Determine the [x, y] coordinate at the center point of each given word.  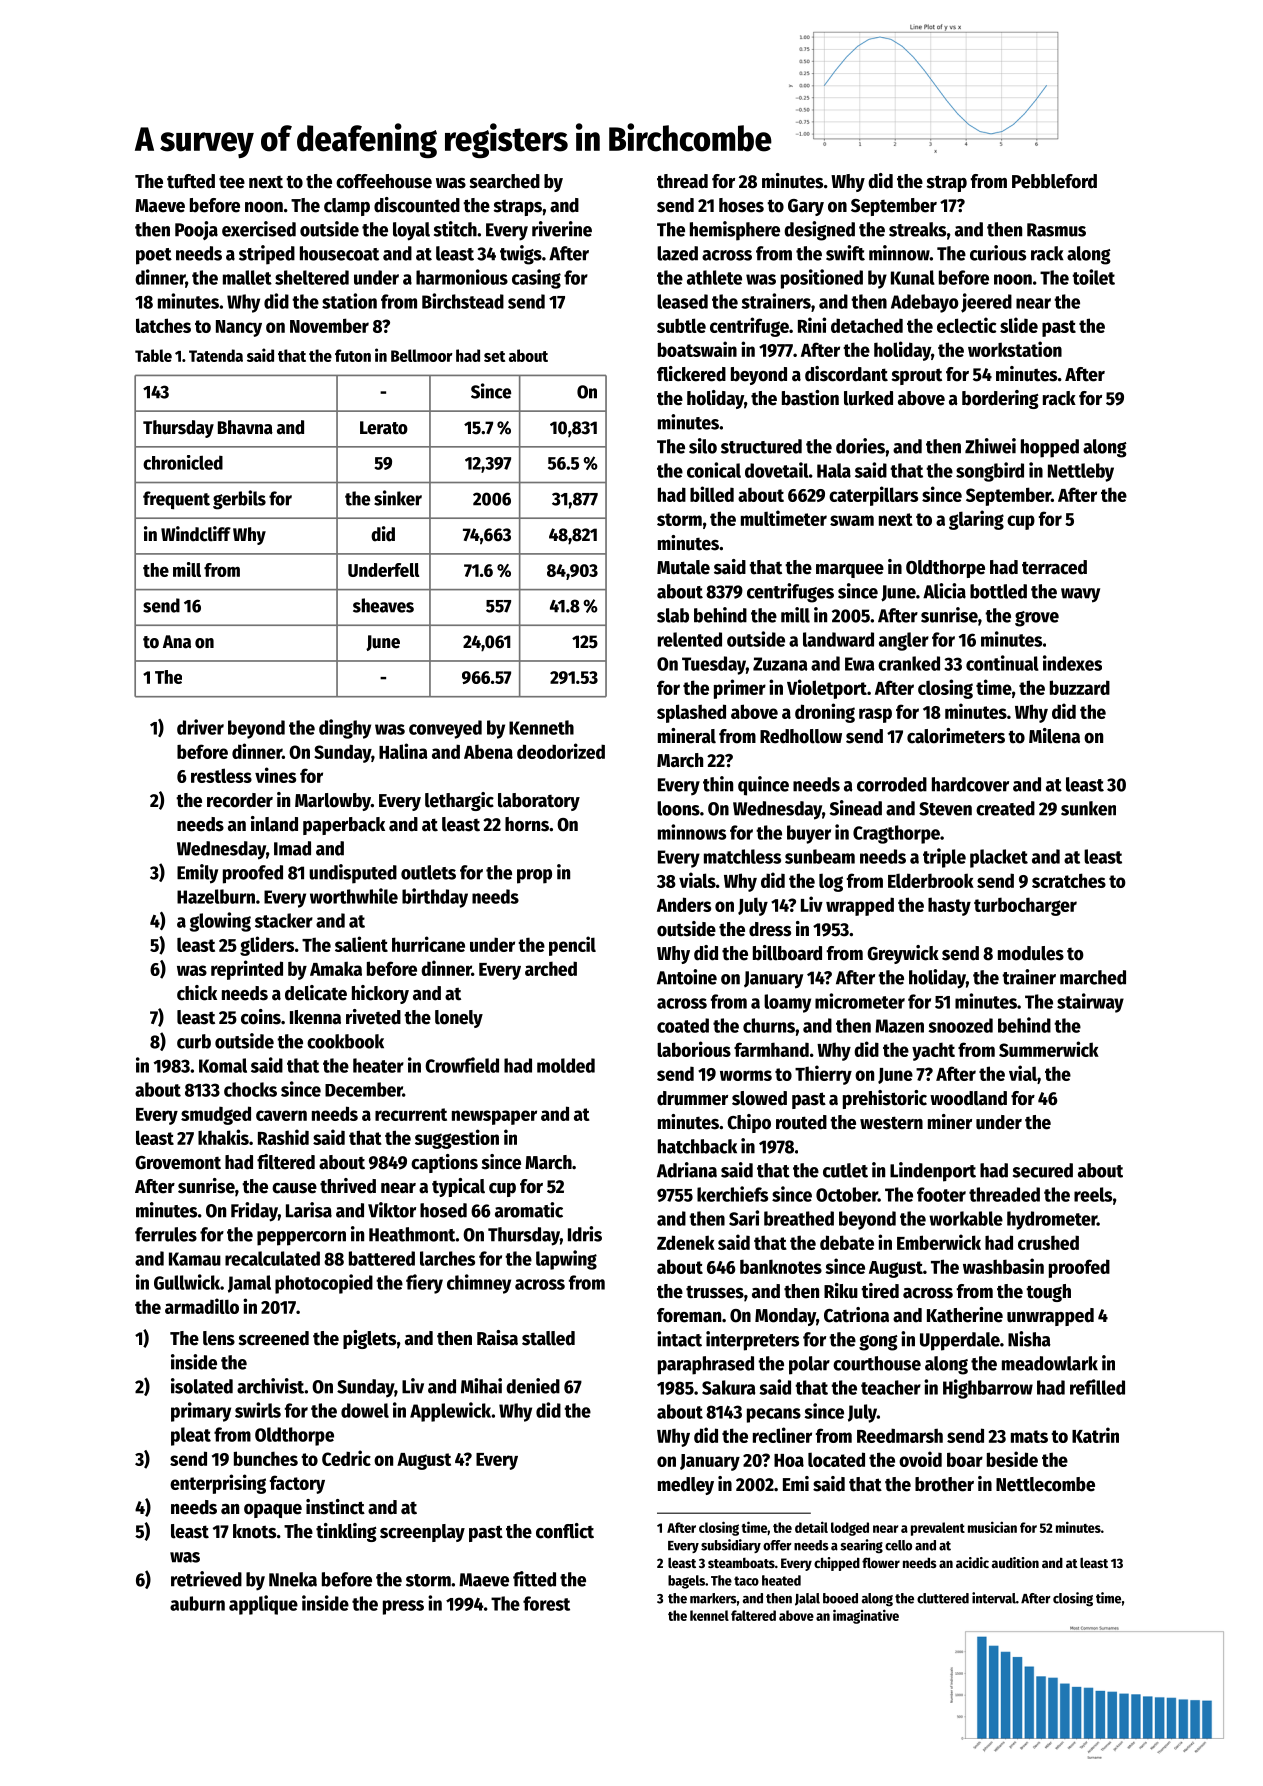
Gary [806, 207]
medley [686, 1486]
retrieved [206, 1579]
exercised [259, 229]
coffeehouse [384, 181]
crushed [1048, 1242]
